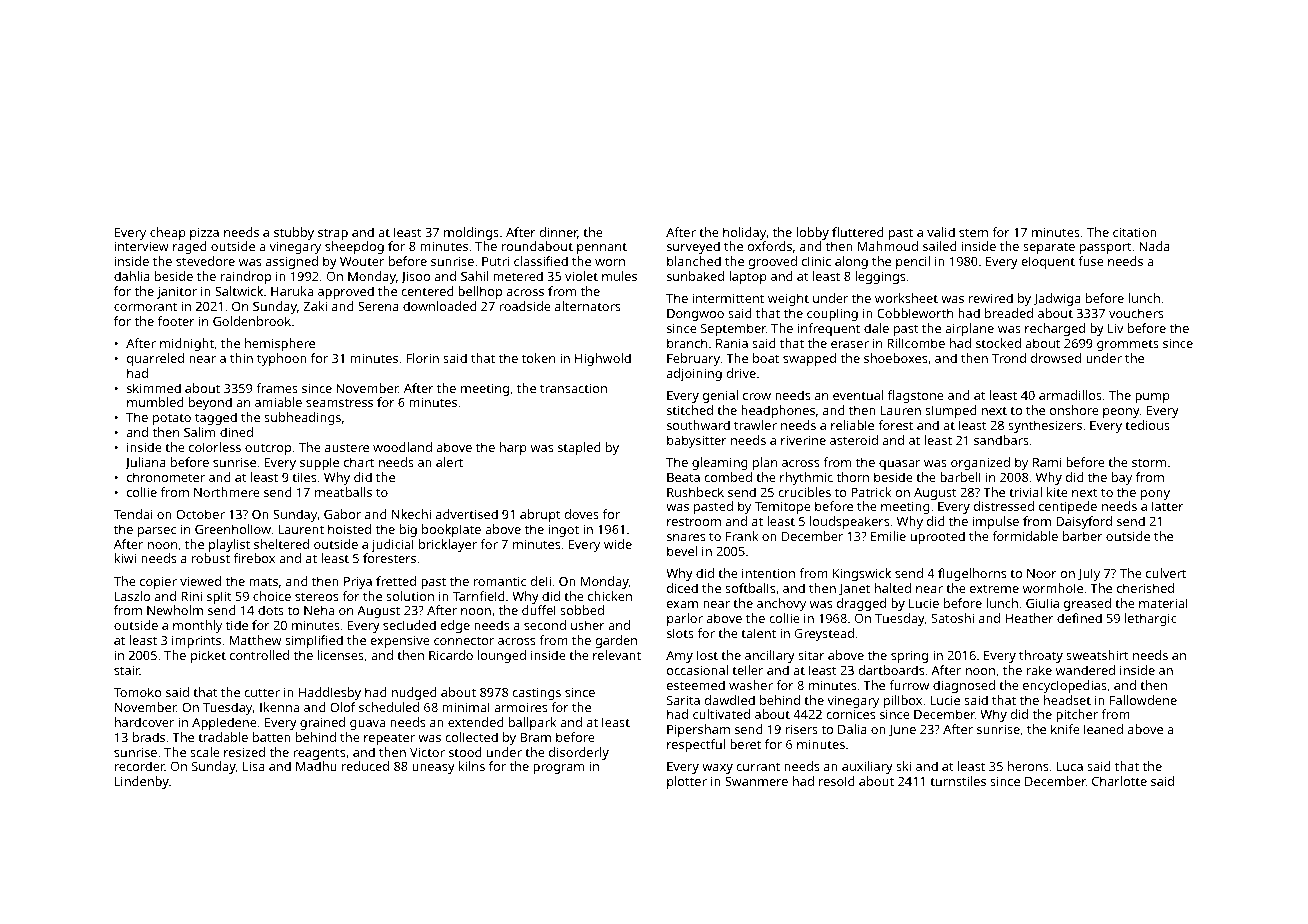 The width and height of the document is (1308, 924). Describe the element at coordinates (587, 306) in the document. I see `alternators` at that location.
